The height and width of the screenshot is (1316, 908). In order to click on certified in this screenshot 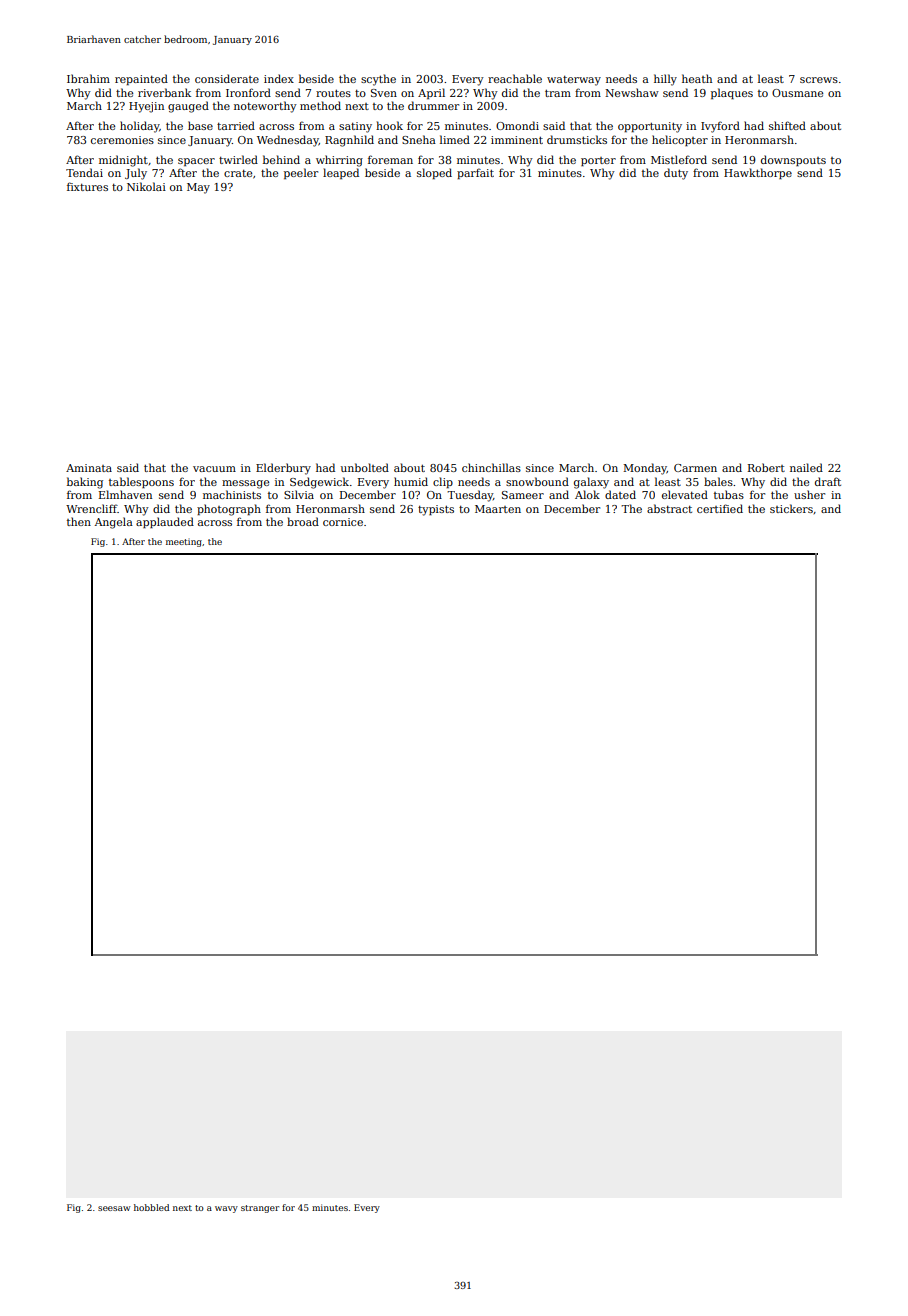, I will do `click(720, 508)`.
